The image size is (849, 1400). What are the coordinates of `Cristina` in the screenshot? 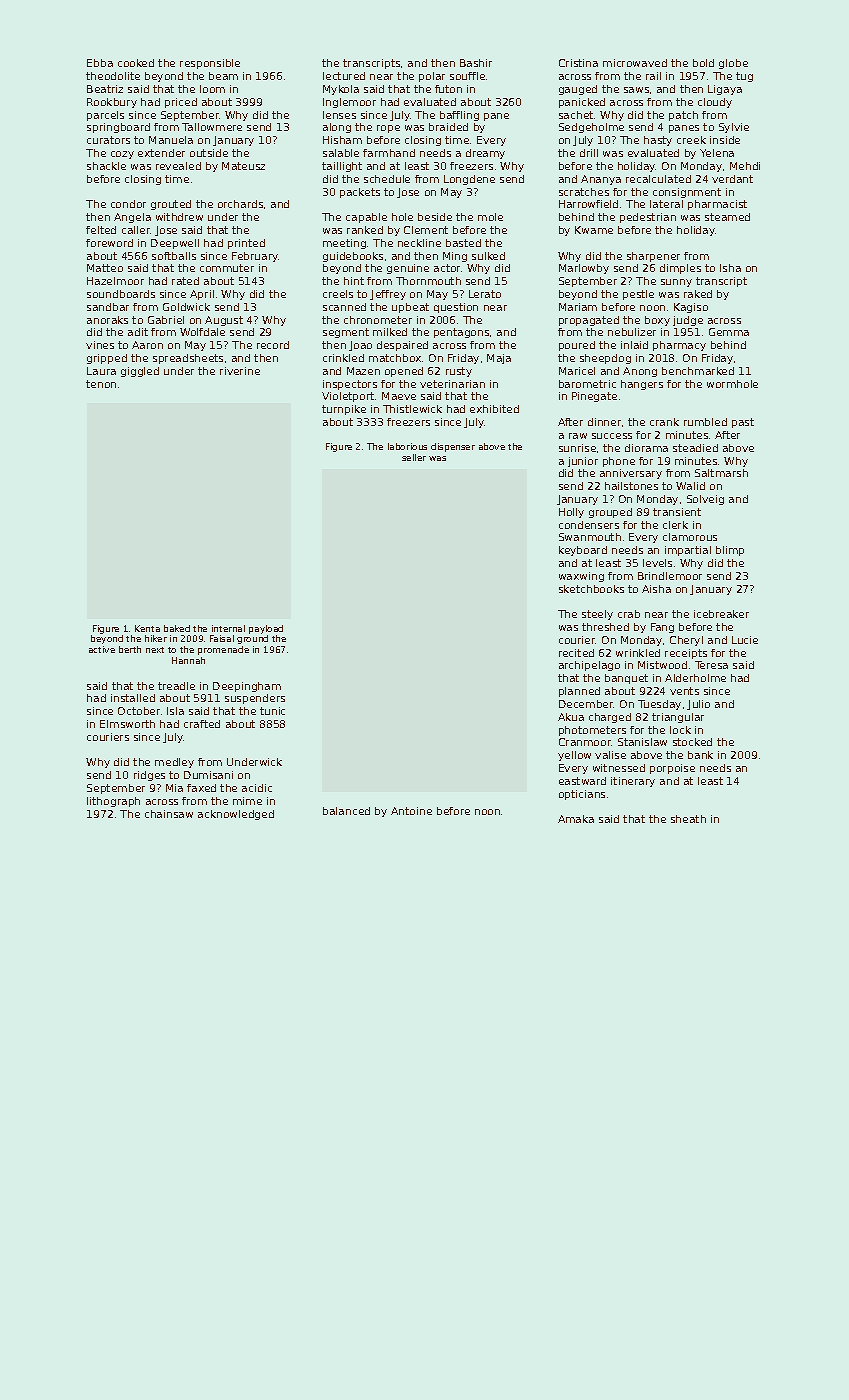 It's located at (578, 63).
